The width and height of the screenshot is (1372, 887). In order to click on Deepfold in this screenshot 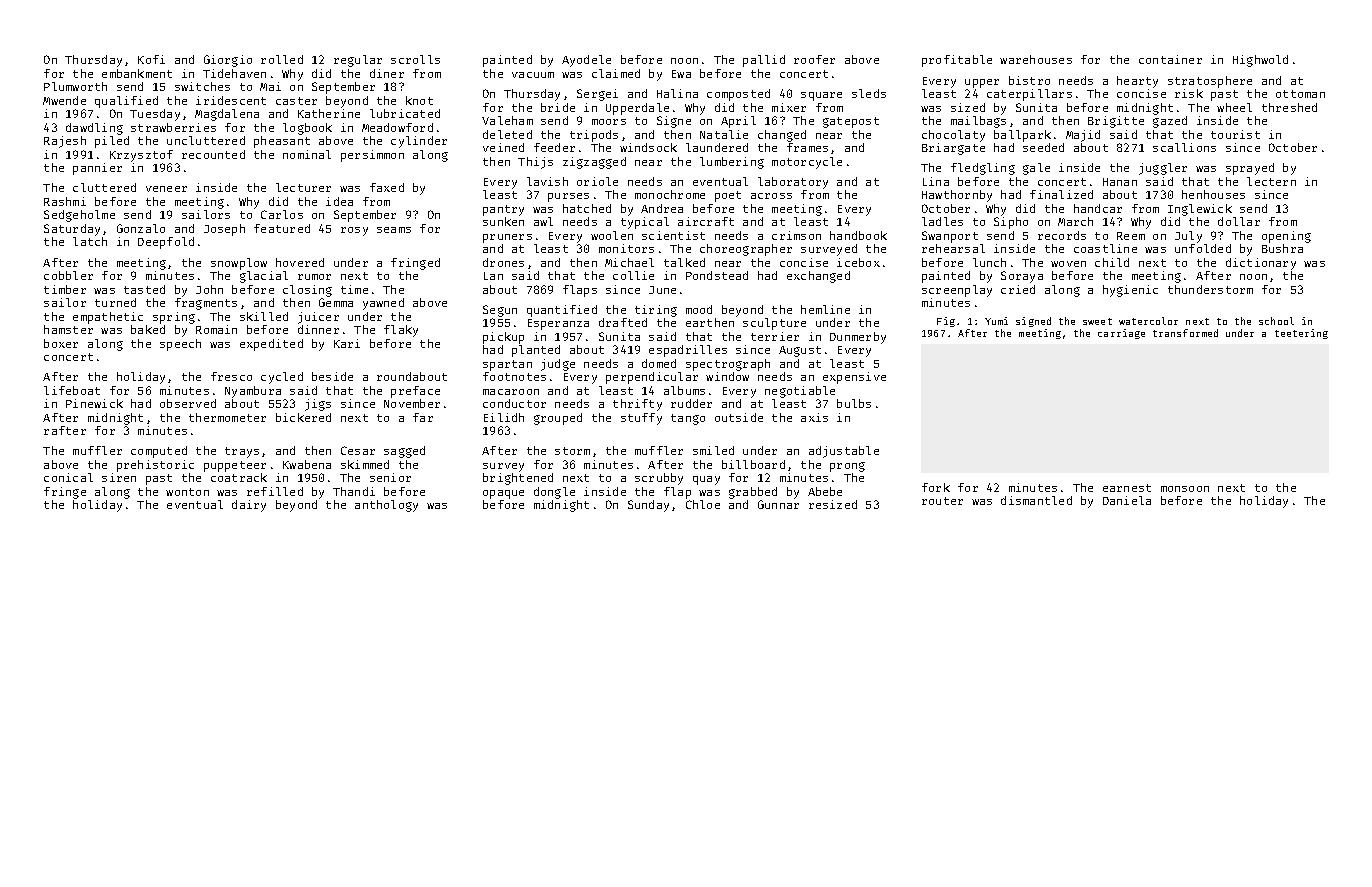, I will do `click(166, 243)`.
